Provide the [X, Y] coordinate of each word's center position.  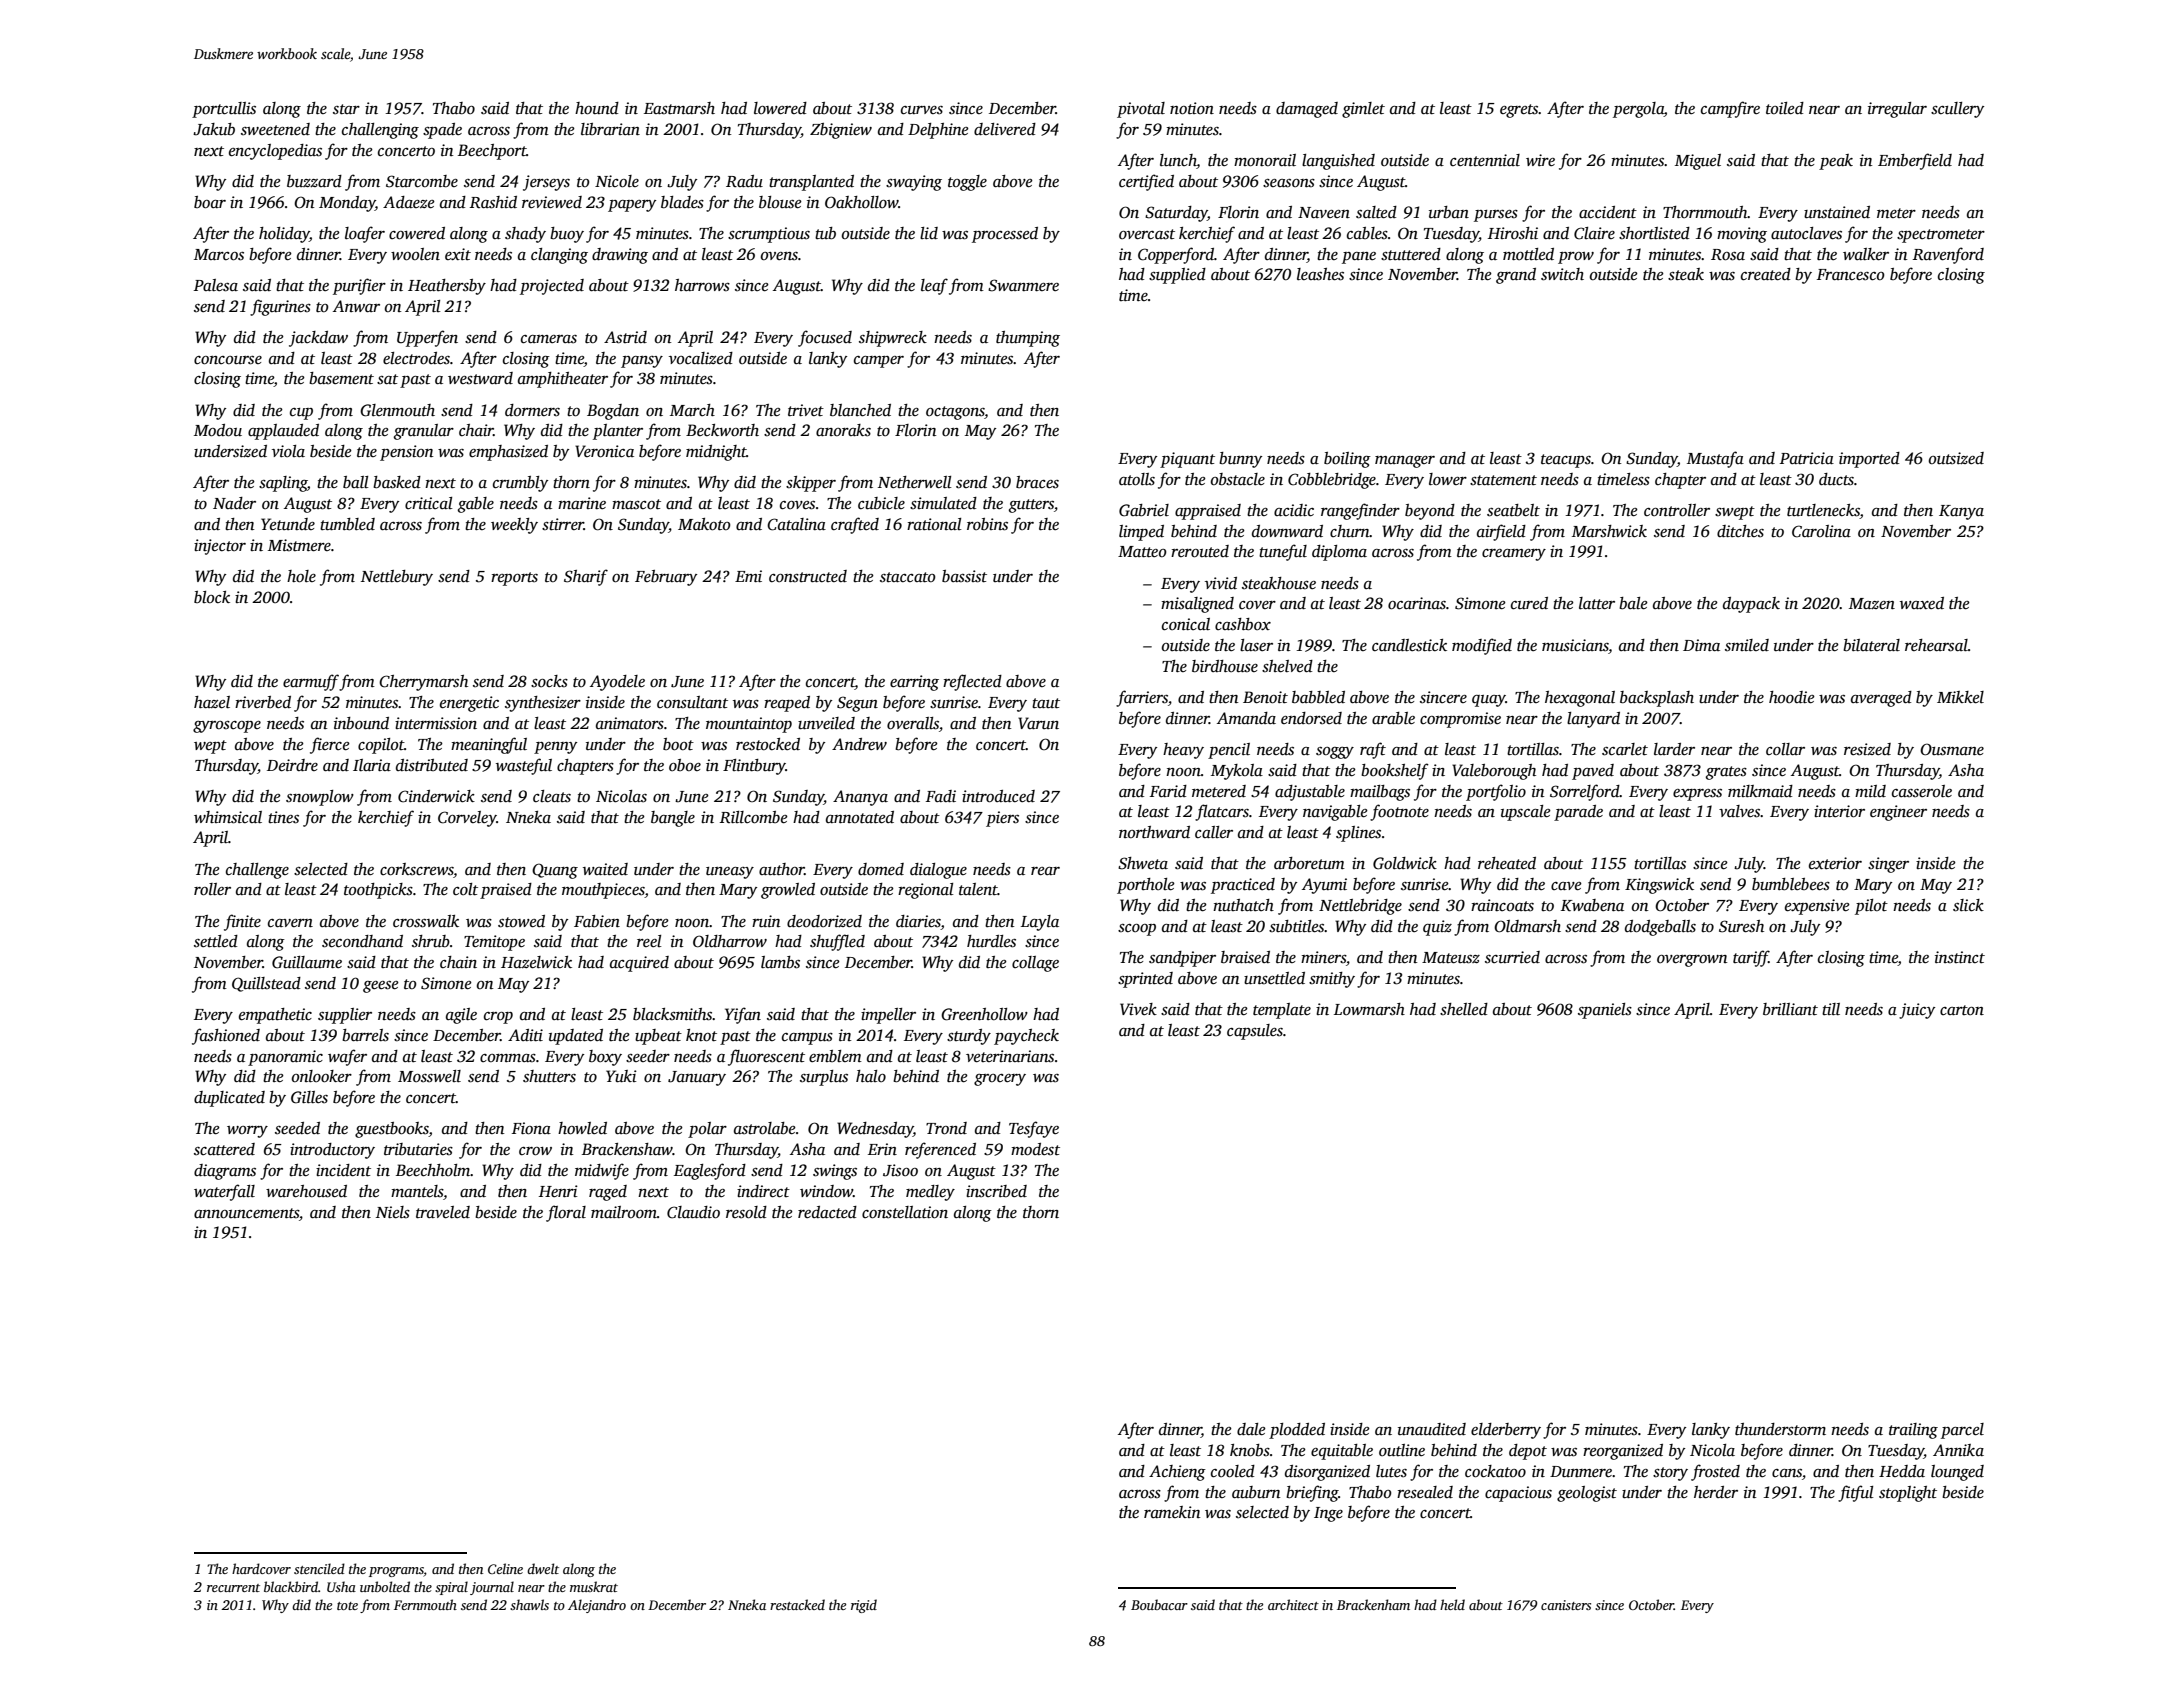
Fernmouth [425, 1604]
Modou [218, 430]
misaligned [1197, 605]
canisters [1566, 1605]
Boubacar [1159, 1604]
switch [1562, 274]
